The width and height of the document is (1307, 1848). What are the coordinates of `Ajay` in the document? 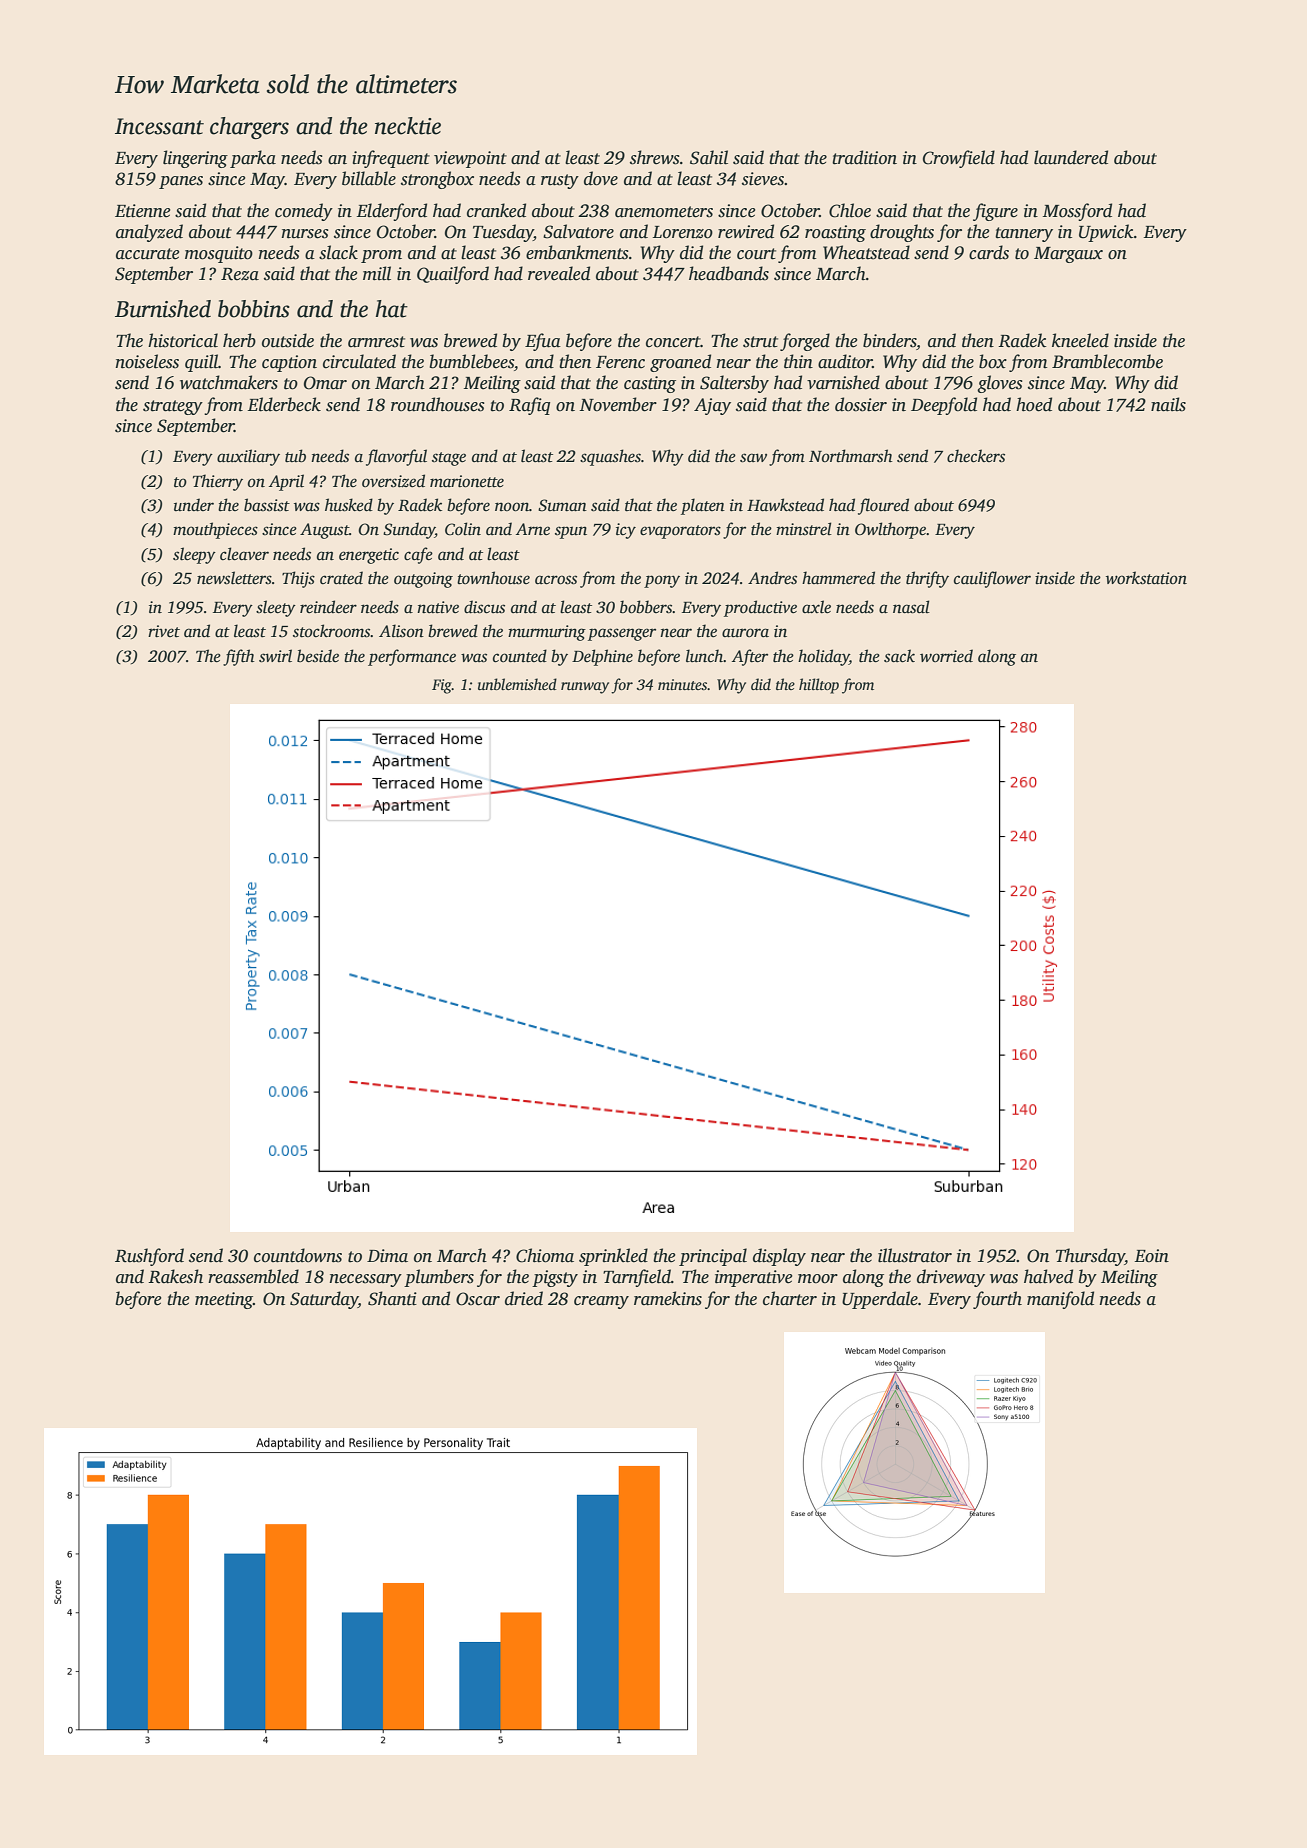 It's located at (712, 406).
